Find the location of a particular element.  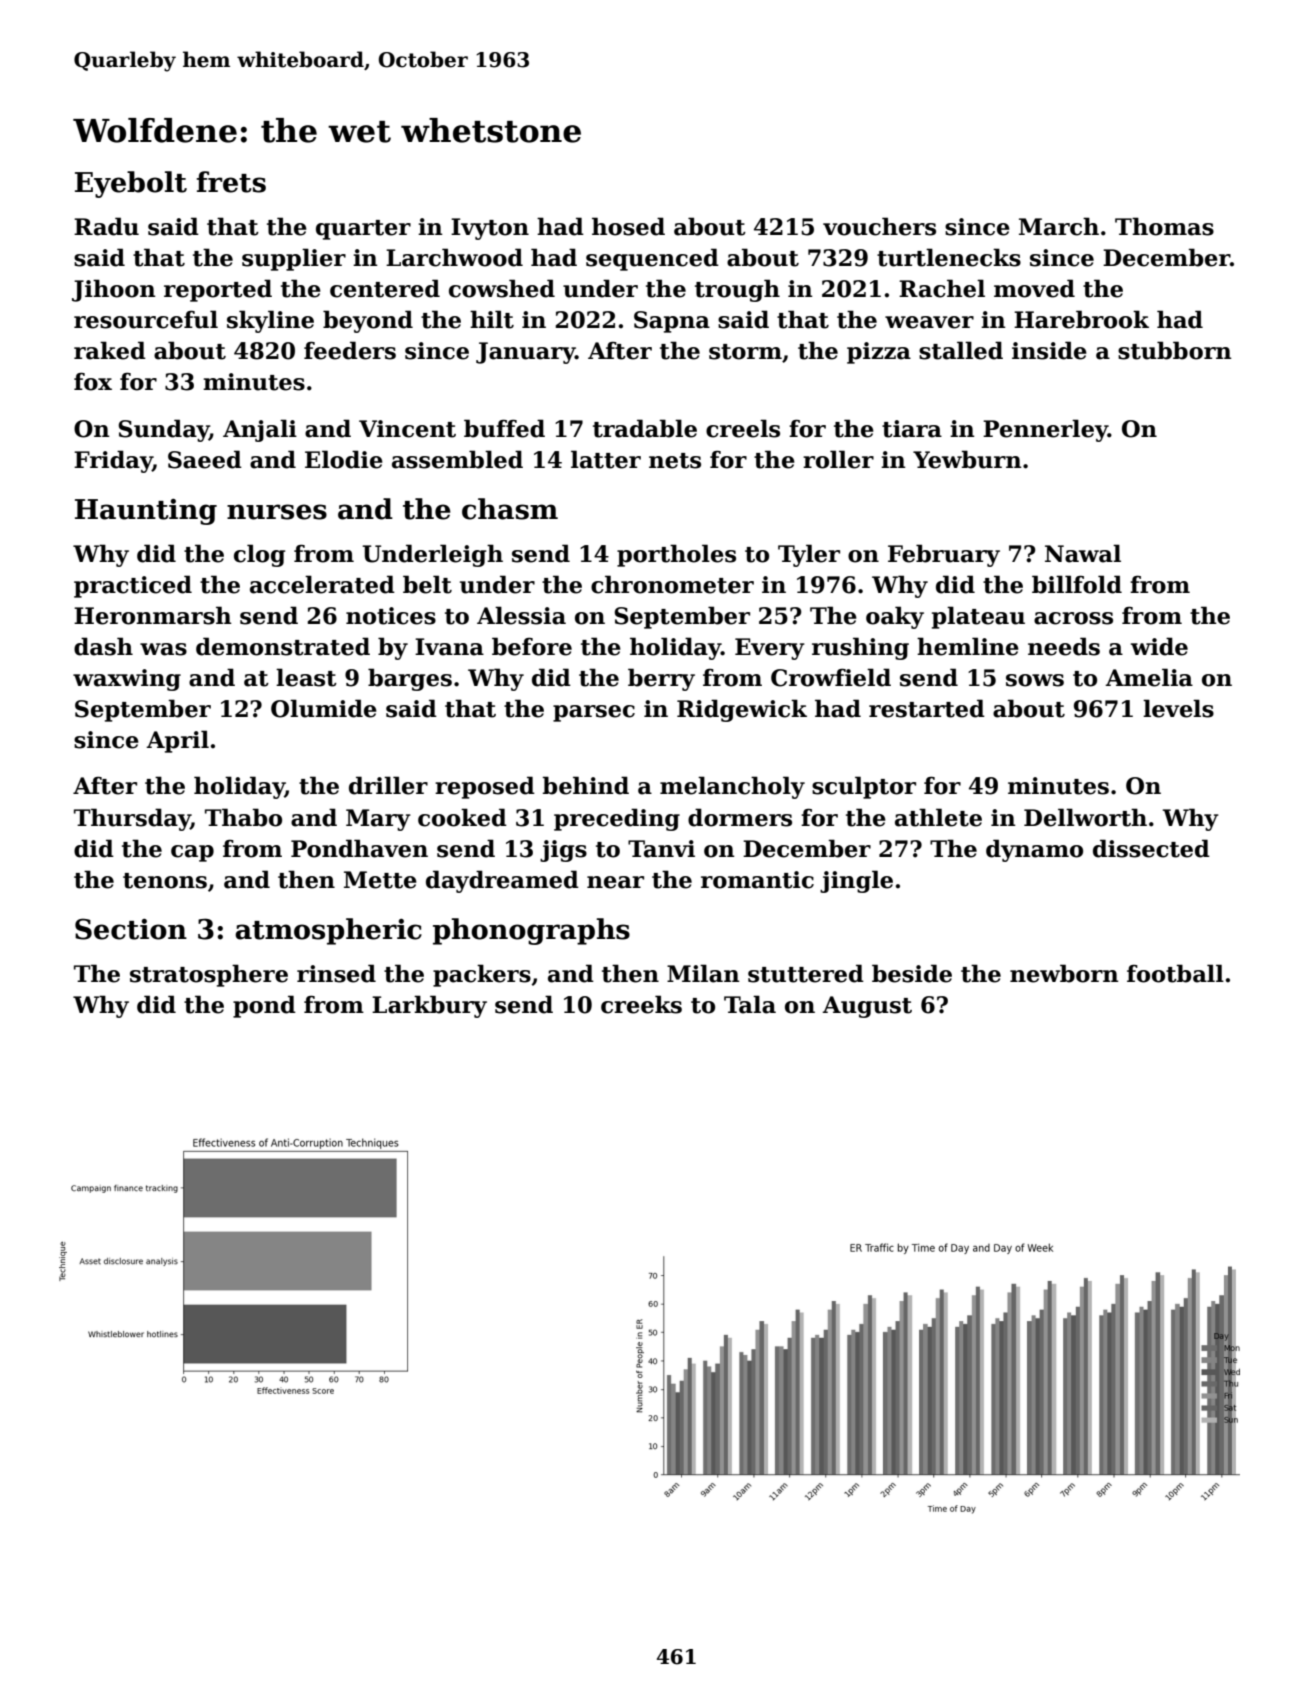

stratosphere is located at coordinates (209, 975).
